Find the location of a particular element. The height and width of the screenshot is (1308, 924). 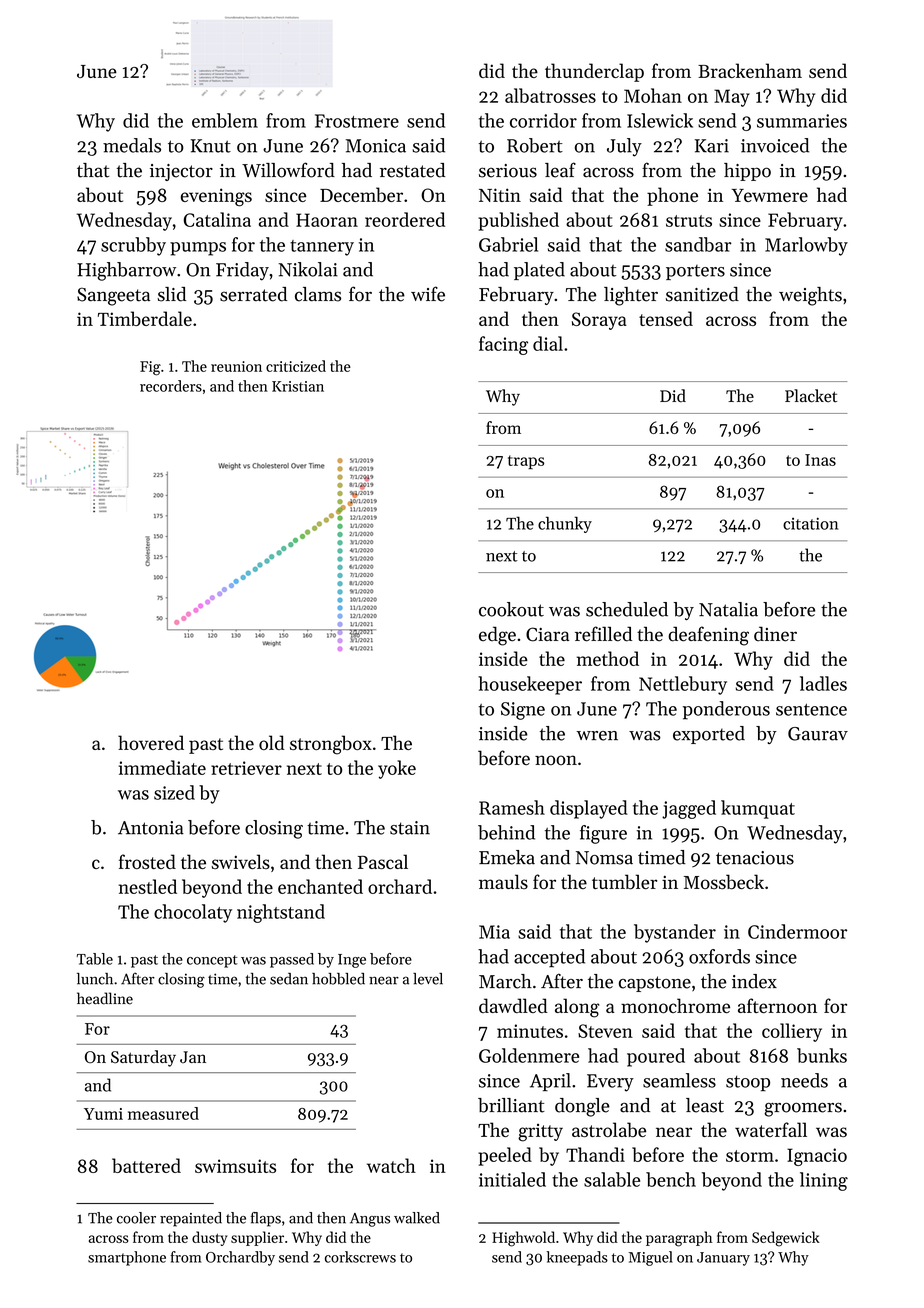

immediate is located at coordinates (162, 767).
